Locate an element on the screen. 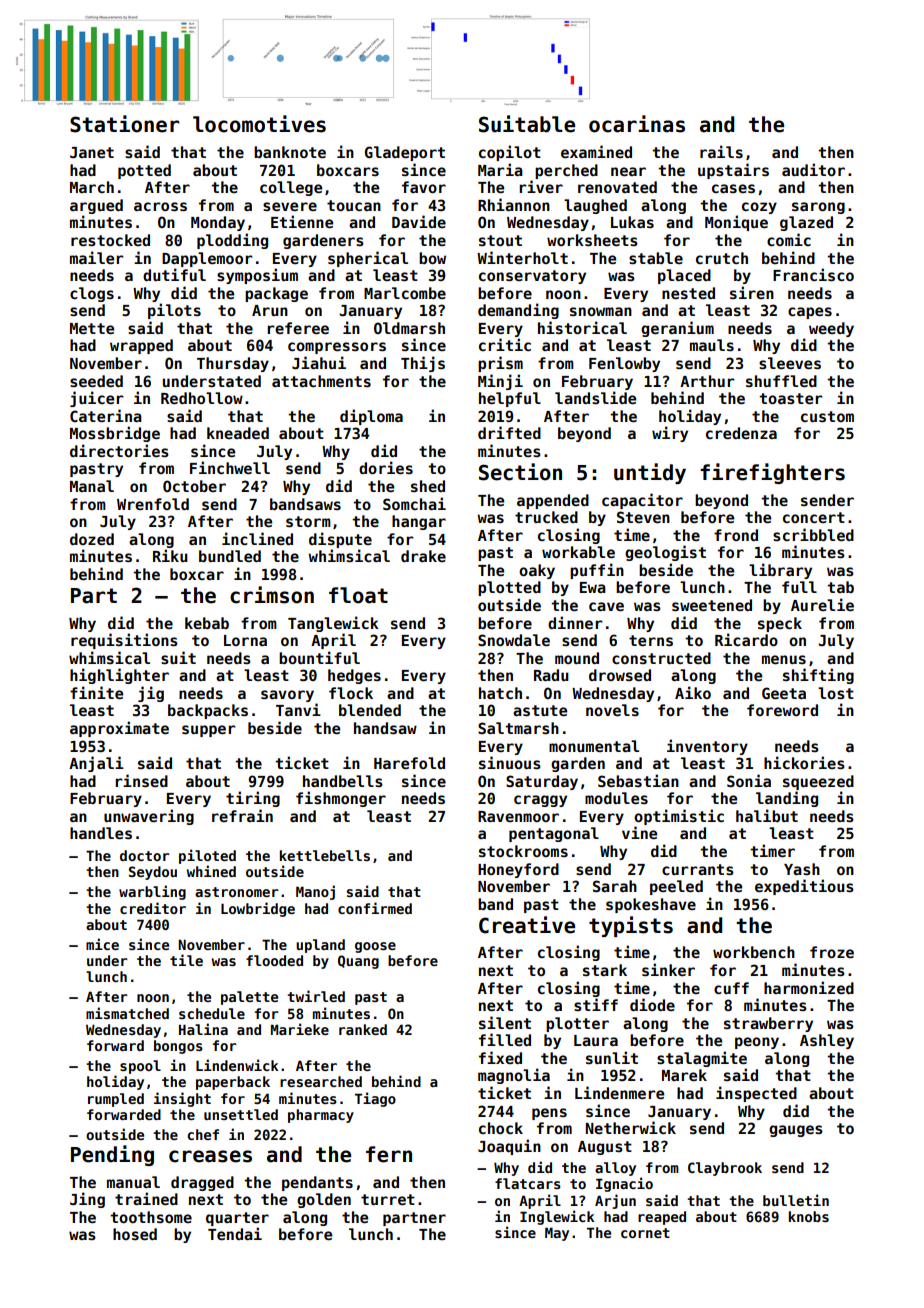 The height and width of the screenshot is (1308, 924). foreword is located at coordinates (782, 710).
